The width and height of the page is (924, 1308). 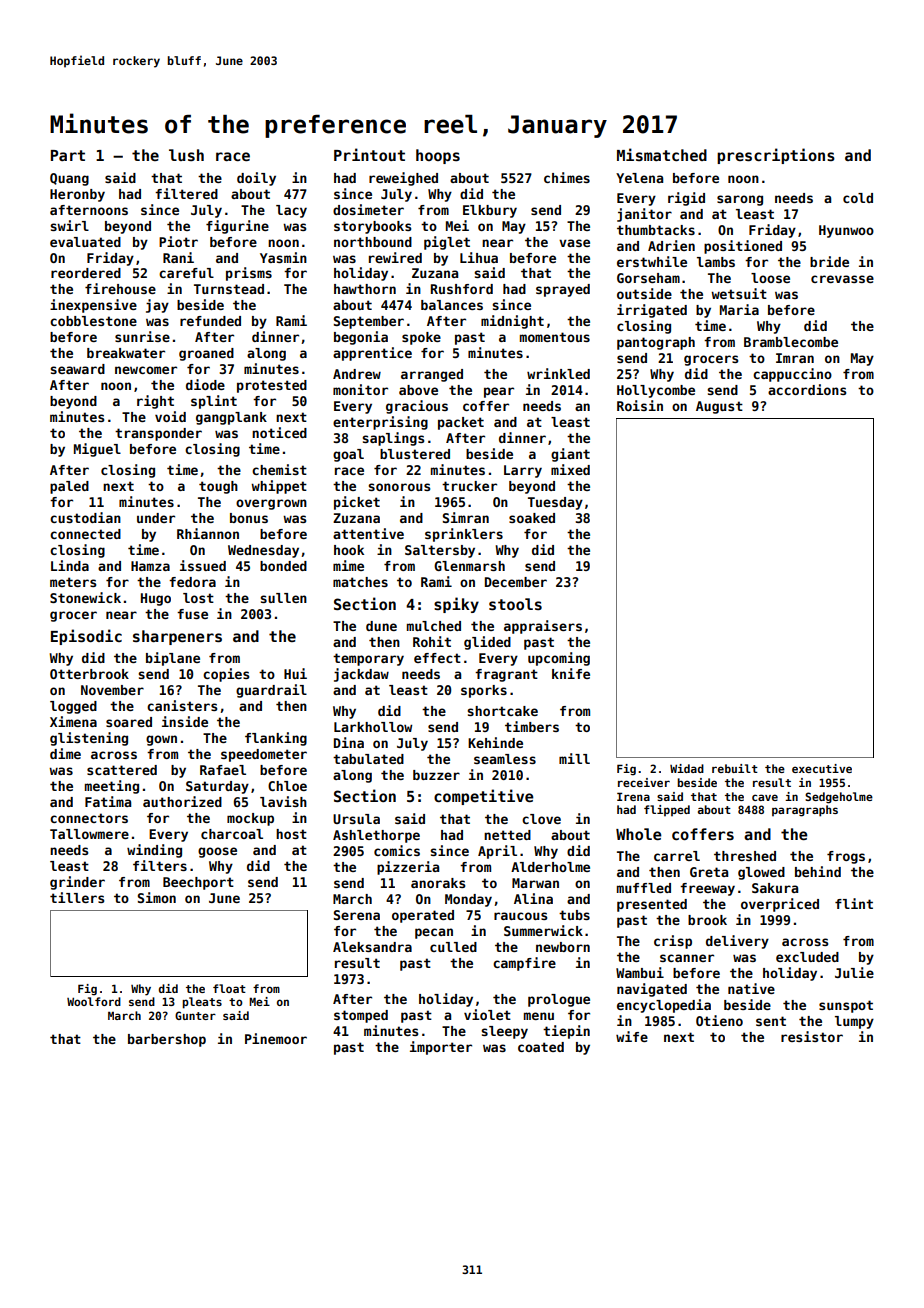 I want to click on Woolford, so click(x=94, y=1001).
